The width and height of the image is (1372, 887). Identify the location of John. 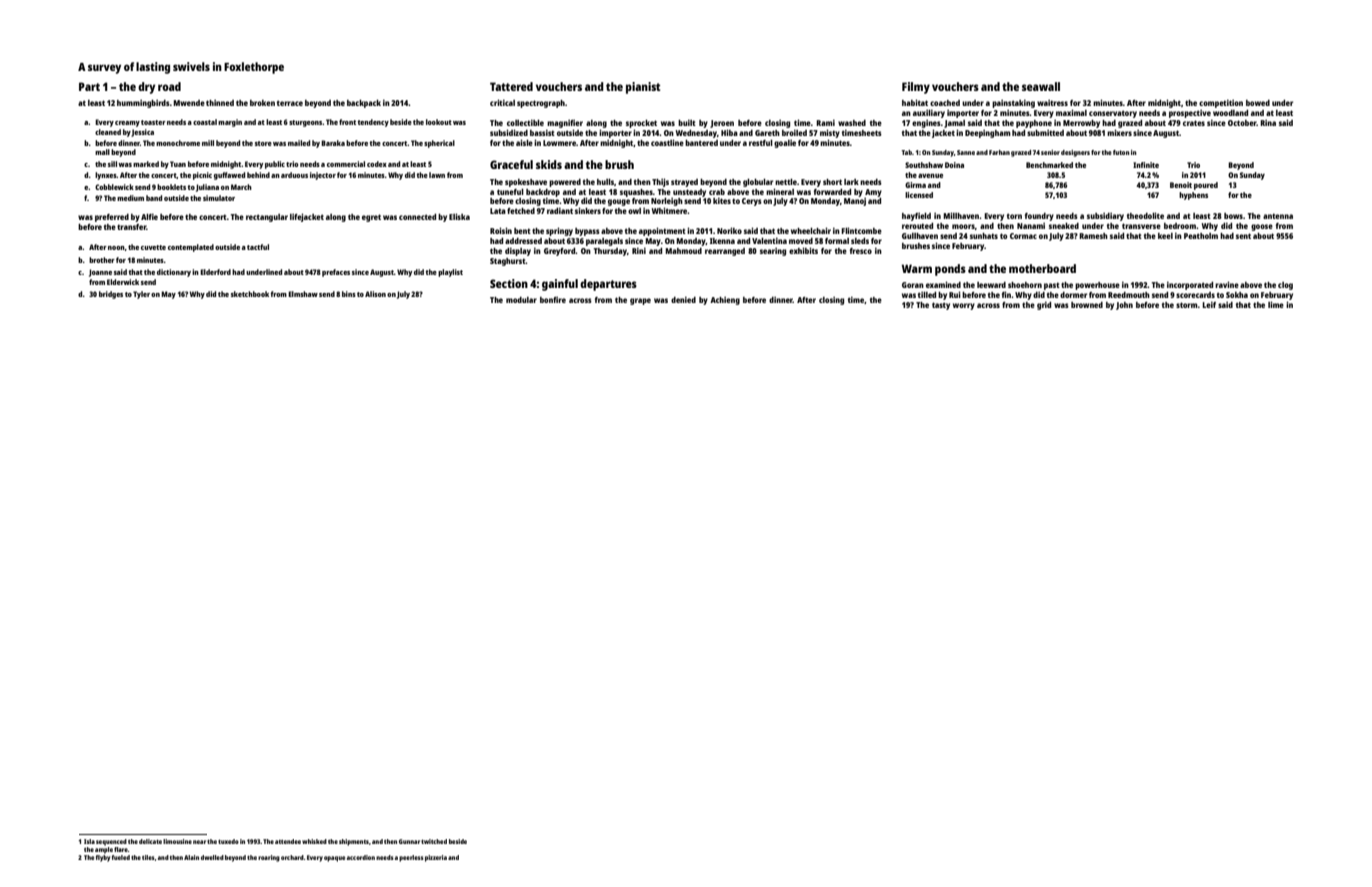
(1124, 306).
